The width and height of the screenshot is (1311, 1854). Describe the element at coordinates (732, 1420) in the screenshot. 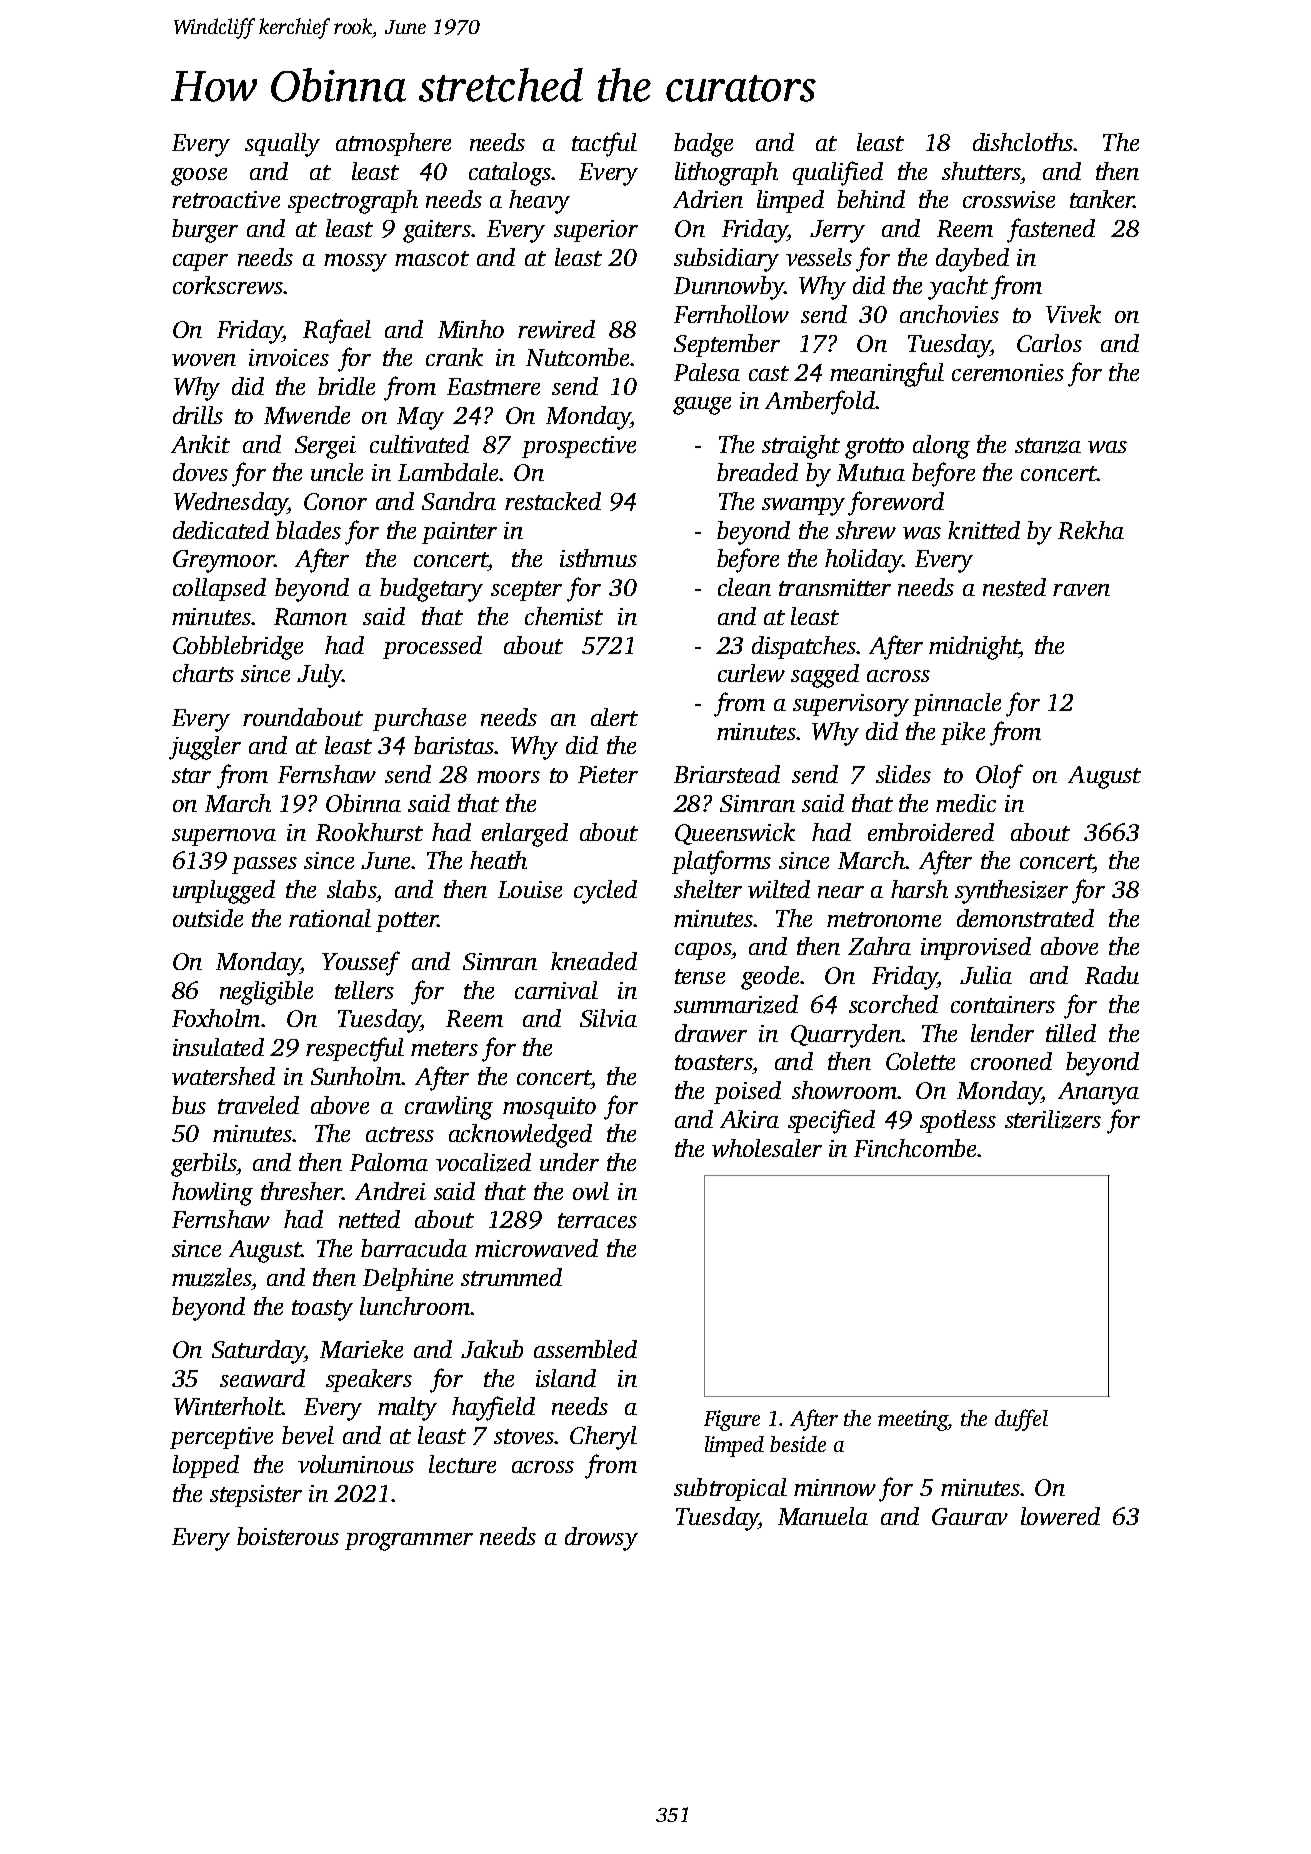

I see `Figure` at that location.
